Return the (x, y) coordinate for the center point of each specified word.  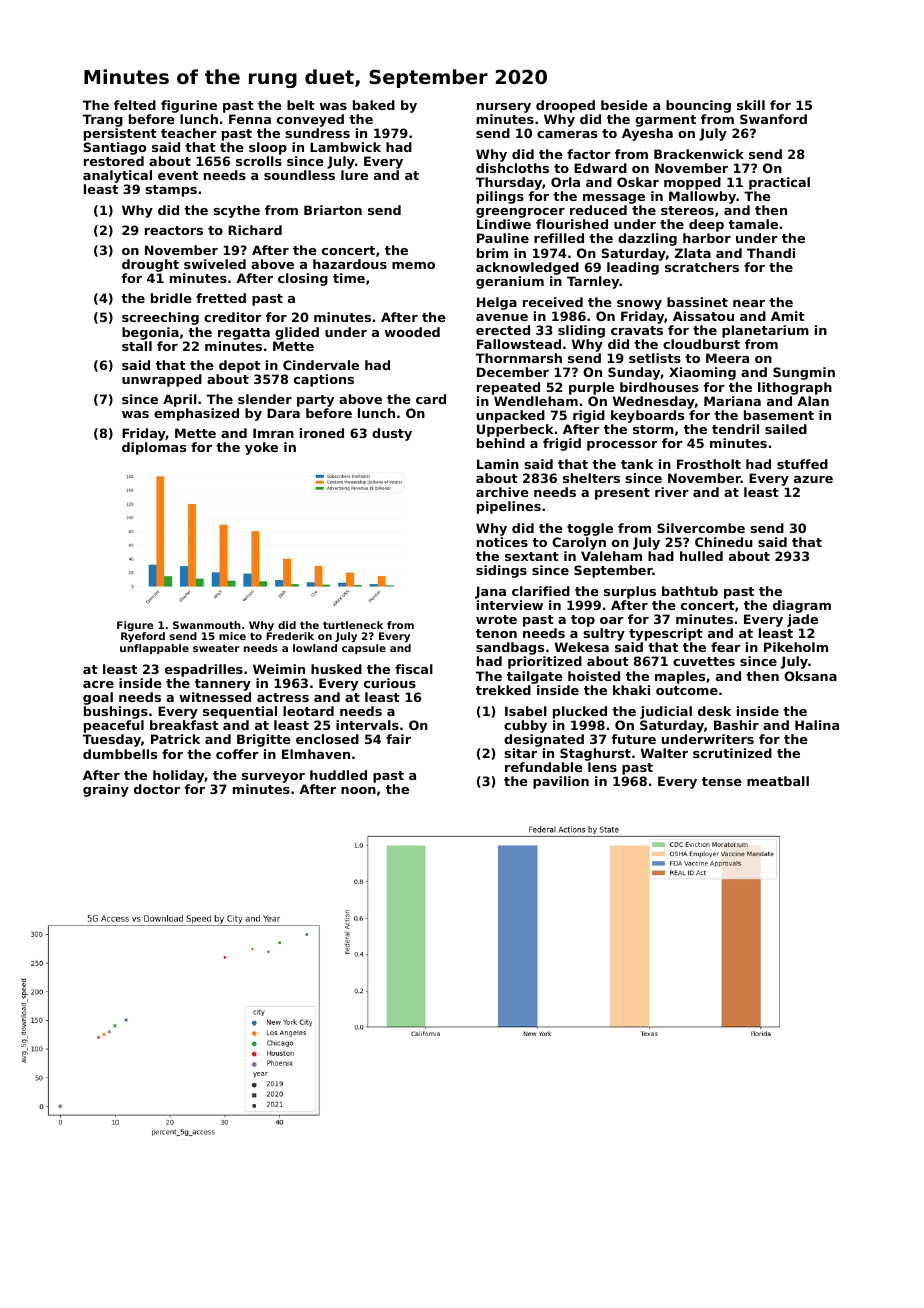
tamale (753, 224)
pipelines (509, 507)
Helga (497, 303)
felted (135, 105)
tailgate (535, 677)
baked (374, 105)
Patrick (175, 739)
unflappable (154, 649)
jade (802, 620)
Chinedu (724, 542)
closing (303, 279)
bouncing (698, 106)
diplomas (154, 448)
